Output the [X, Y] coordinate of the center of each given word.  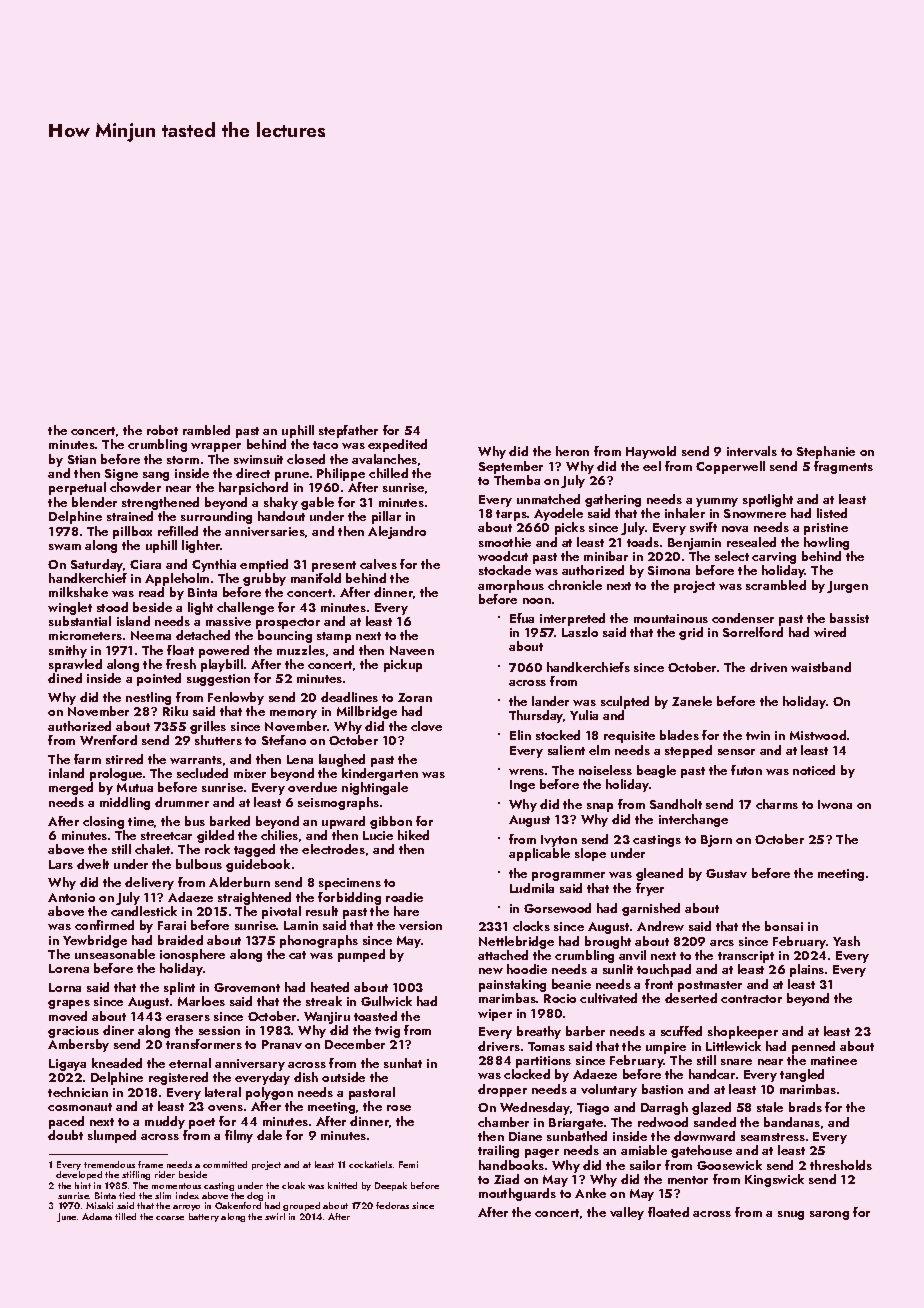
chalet [152, 849]
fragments [843, 467]
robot [162, 430]
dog [255, 1196]
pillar [386, 517]
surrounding [216, 517]
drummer [182, 802]
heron [572, 451]
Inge [522, 786]
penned [813, 1047]
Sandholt [676, 804]
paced [66, 1122]
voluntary [609, 1090]
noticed [814, 770]
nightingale [375, 788]
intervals [752, 451]
